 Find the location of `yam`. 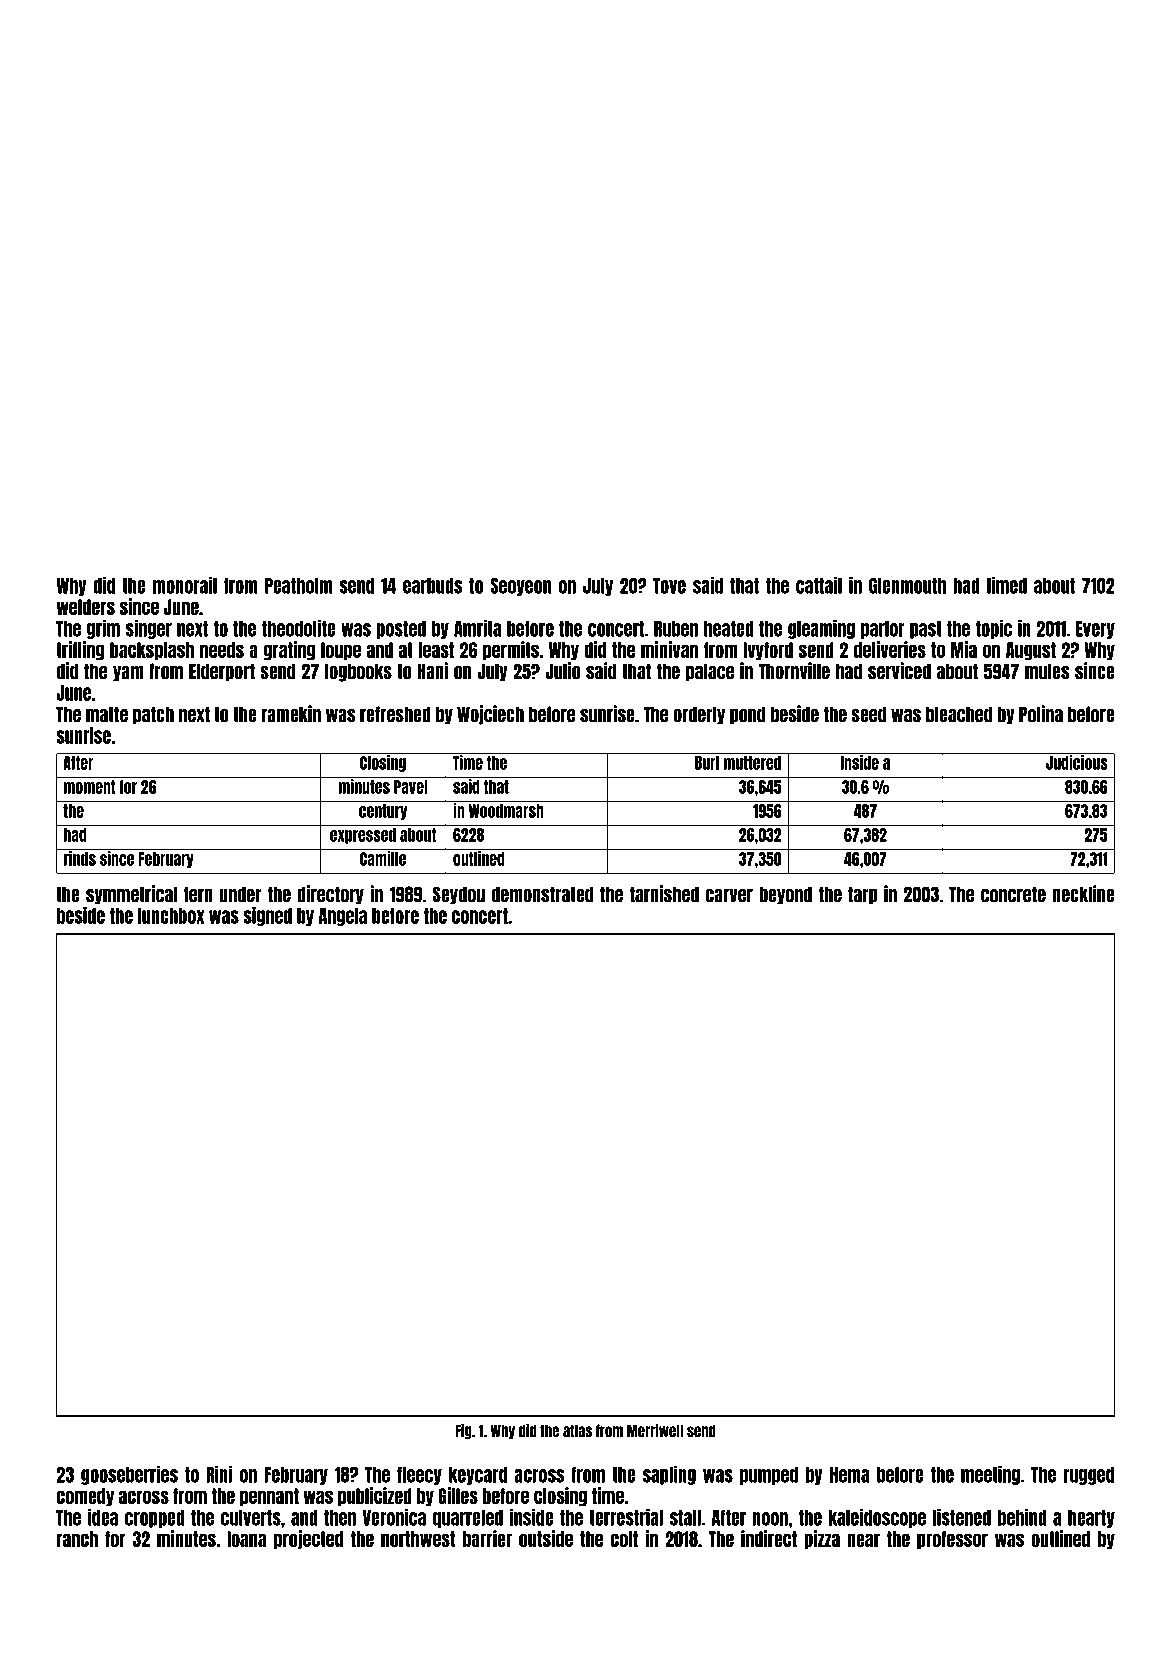

yam is located at coordinates (128, 674).
